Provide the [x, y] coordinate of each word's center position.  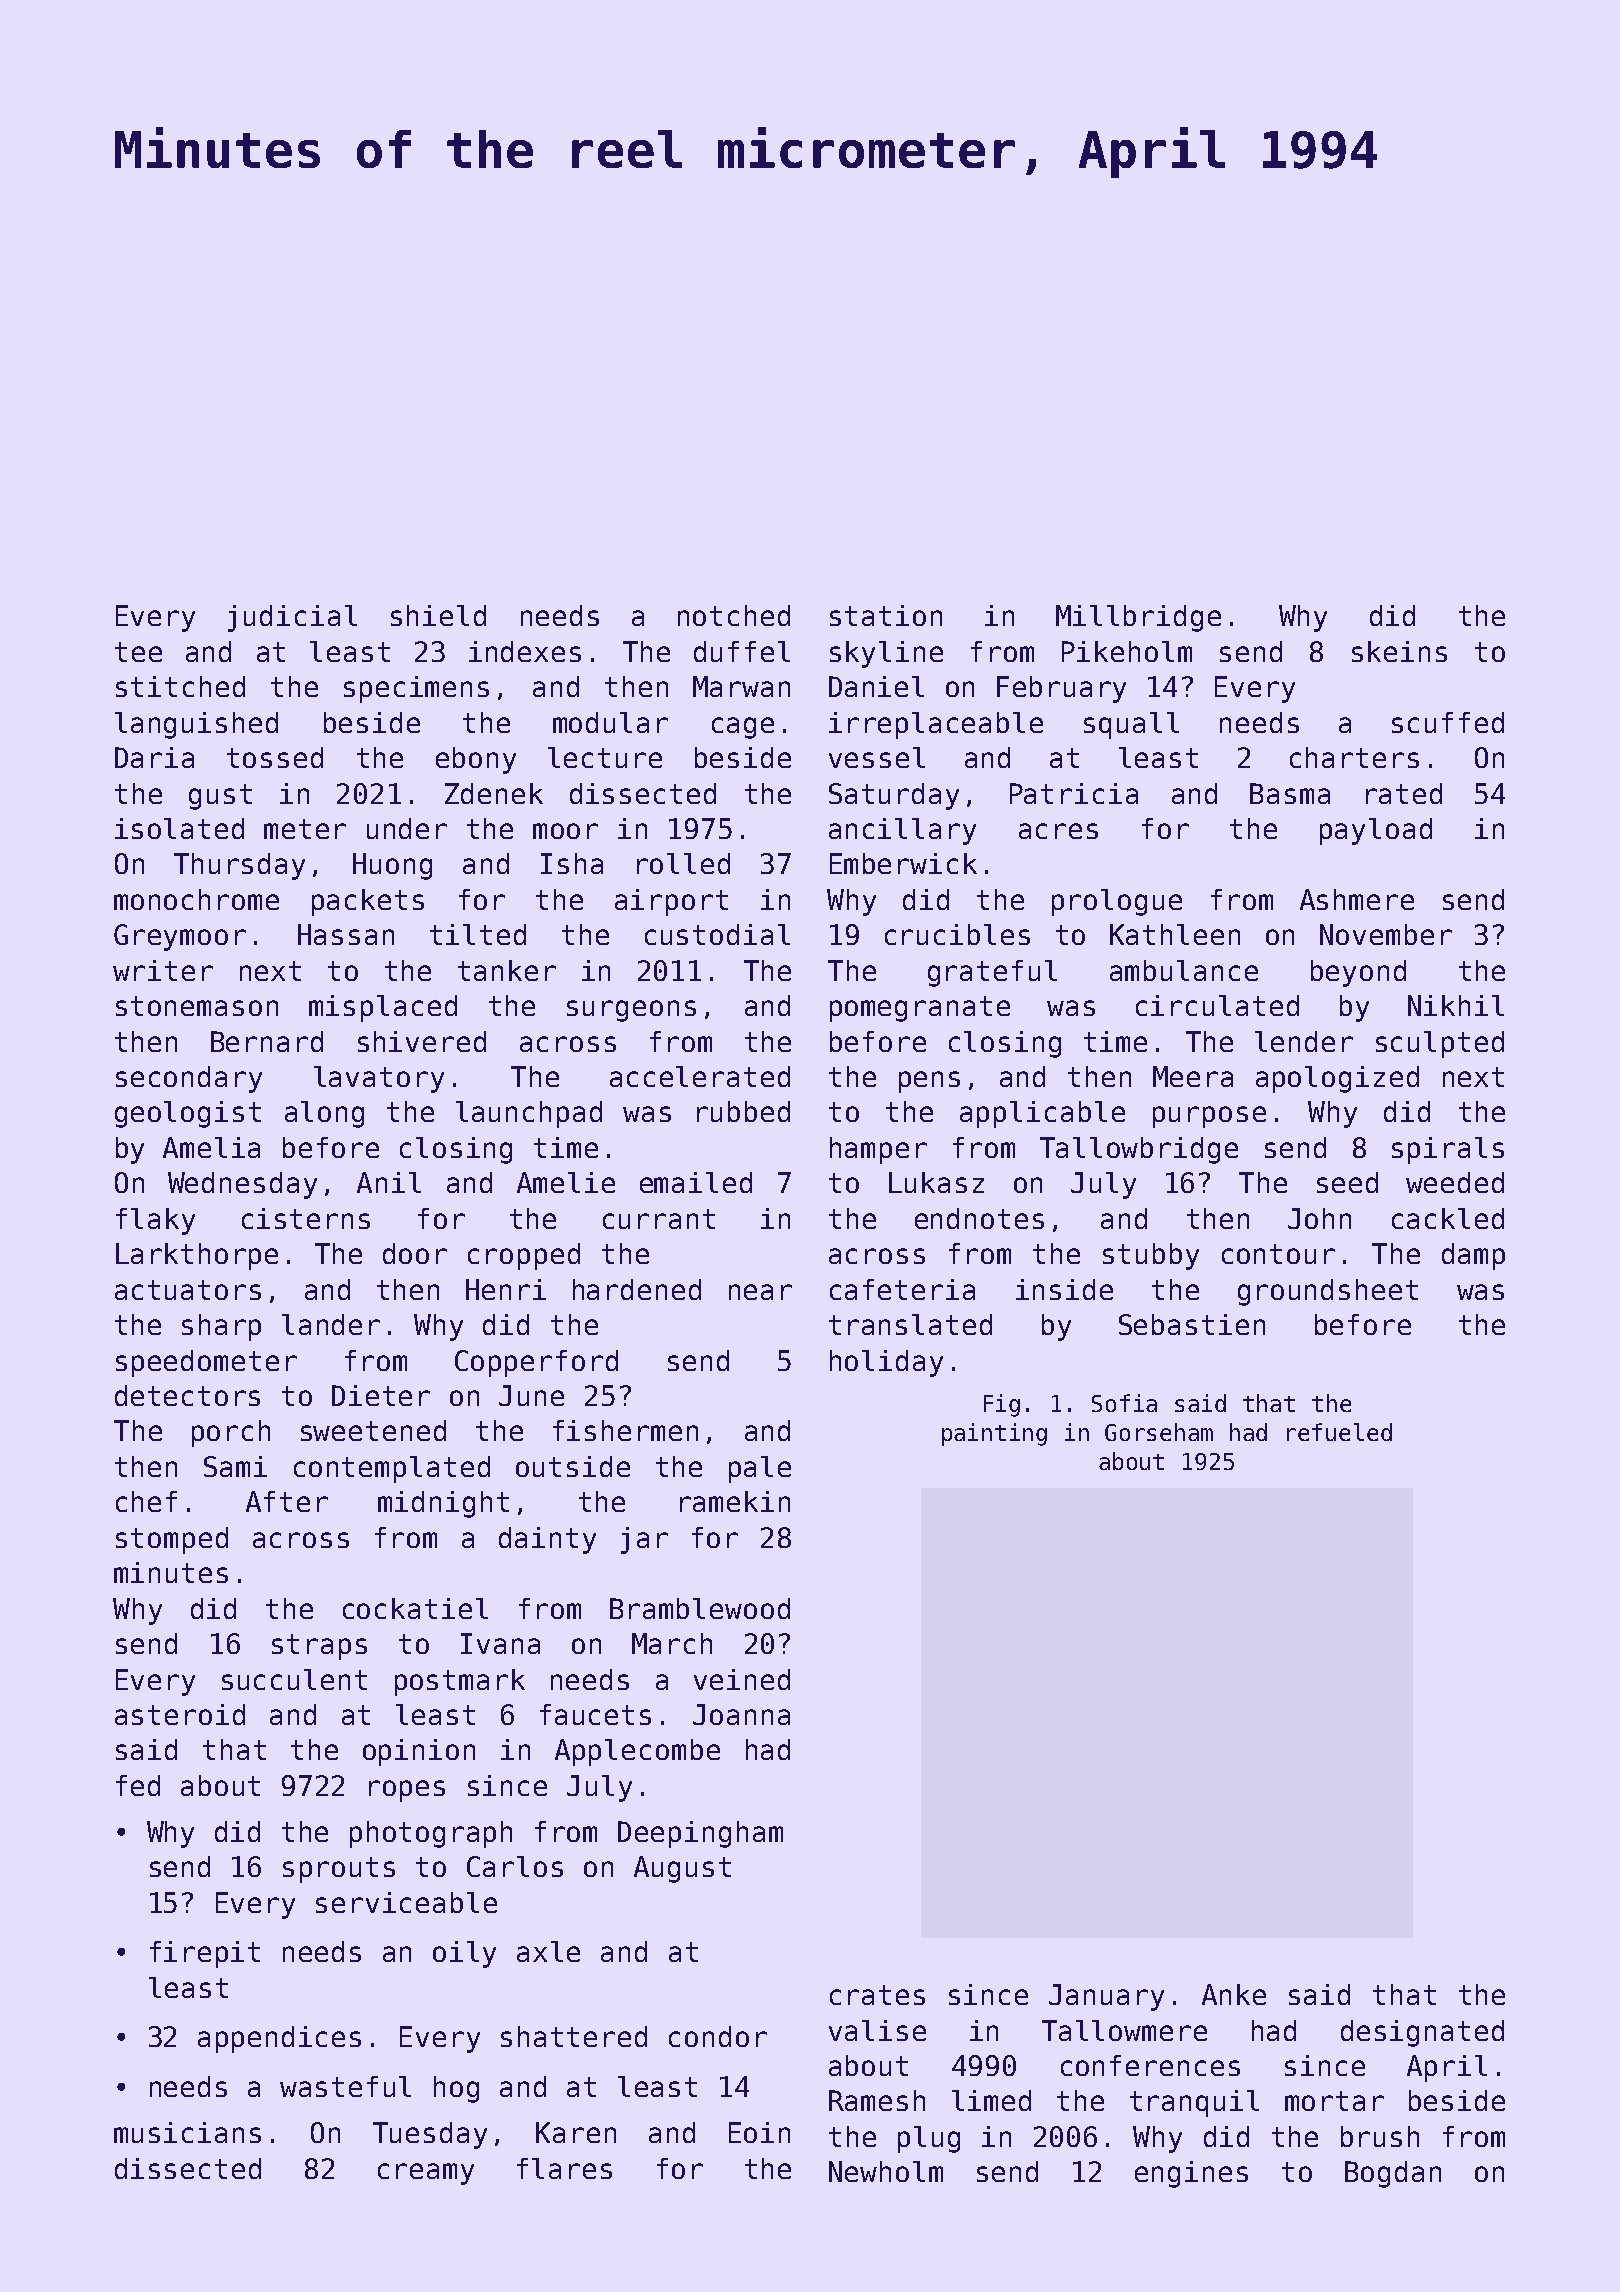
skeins [1399, 651]
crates [877, 1995]
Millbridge [1138, 618]
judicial [292, 618]
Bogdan [1393, 2174]
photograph [431, 1834]
